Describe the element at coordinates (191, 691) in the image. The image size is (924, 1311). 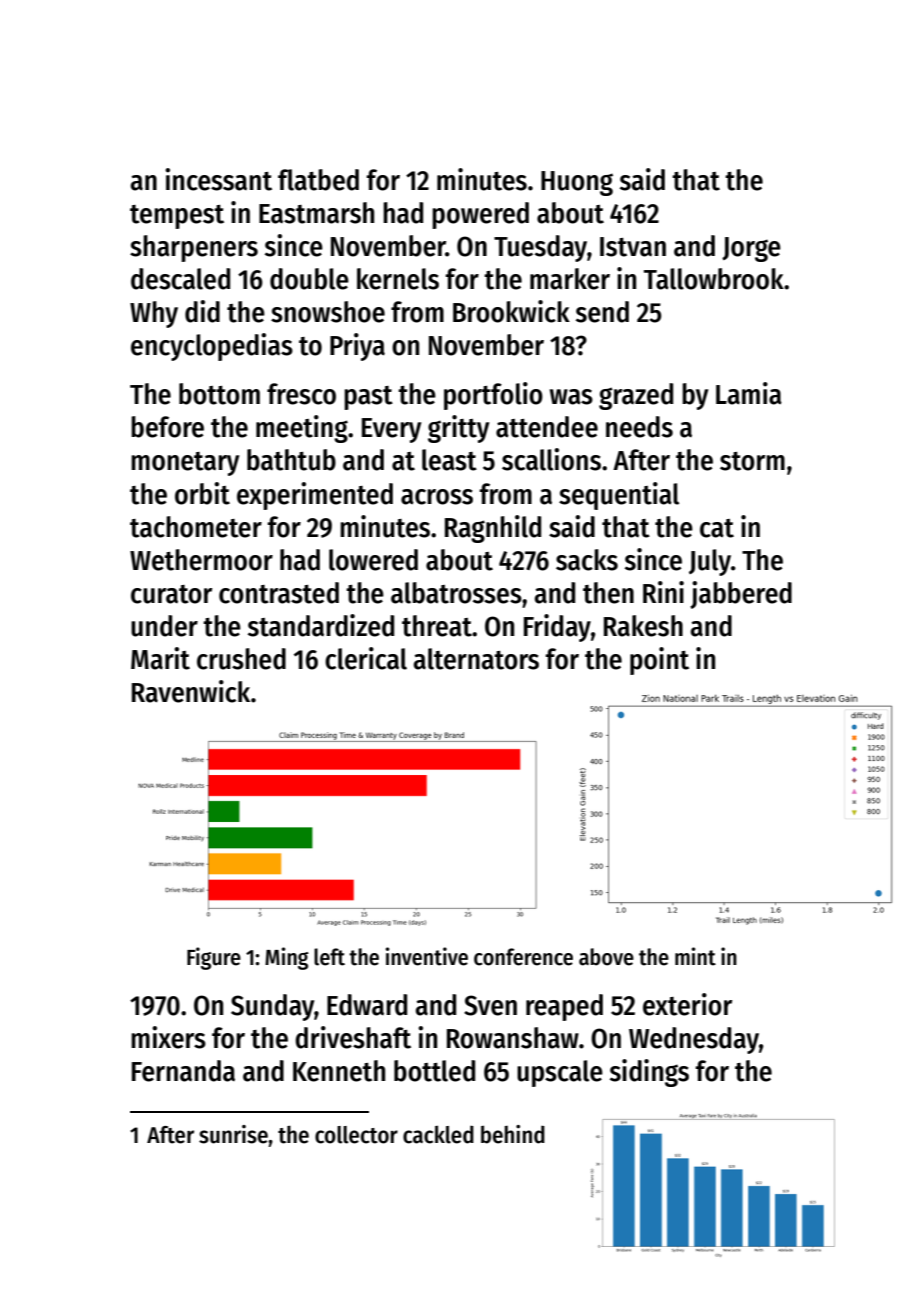
I see `Ravenwick` at that location.
